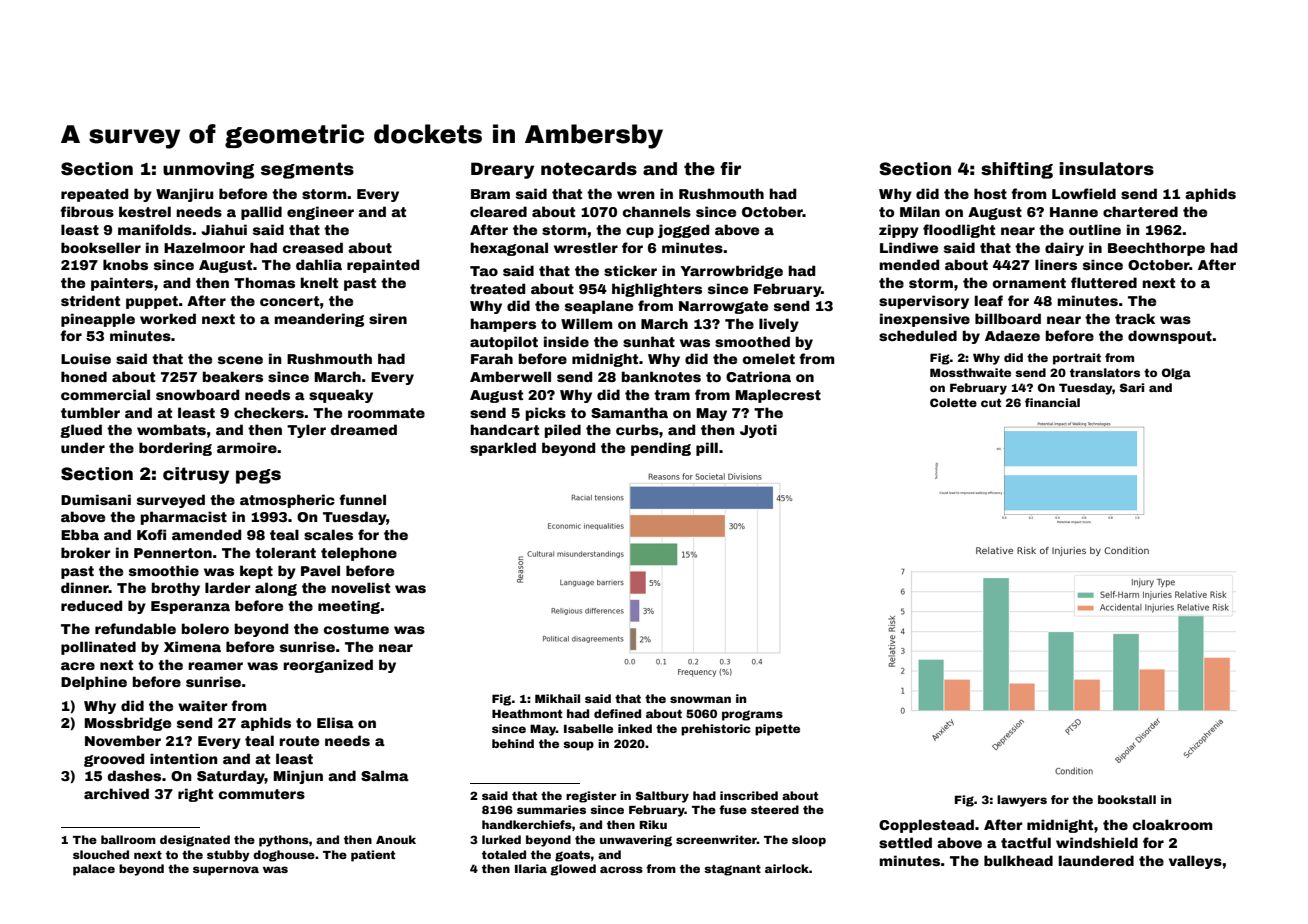  Describe the element at coordinates (503, 325) in the screenshot. I see `hampers` at that location.
